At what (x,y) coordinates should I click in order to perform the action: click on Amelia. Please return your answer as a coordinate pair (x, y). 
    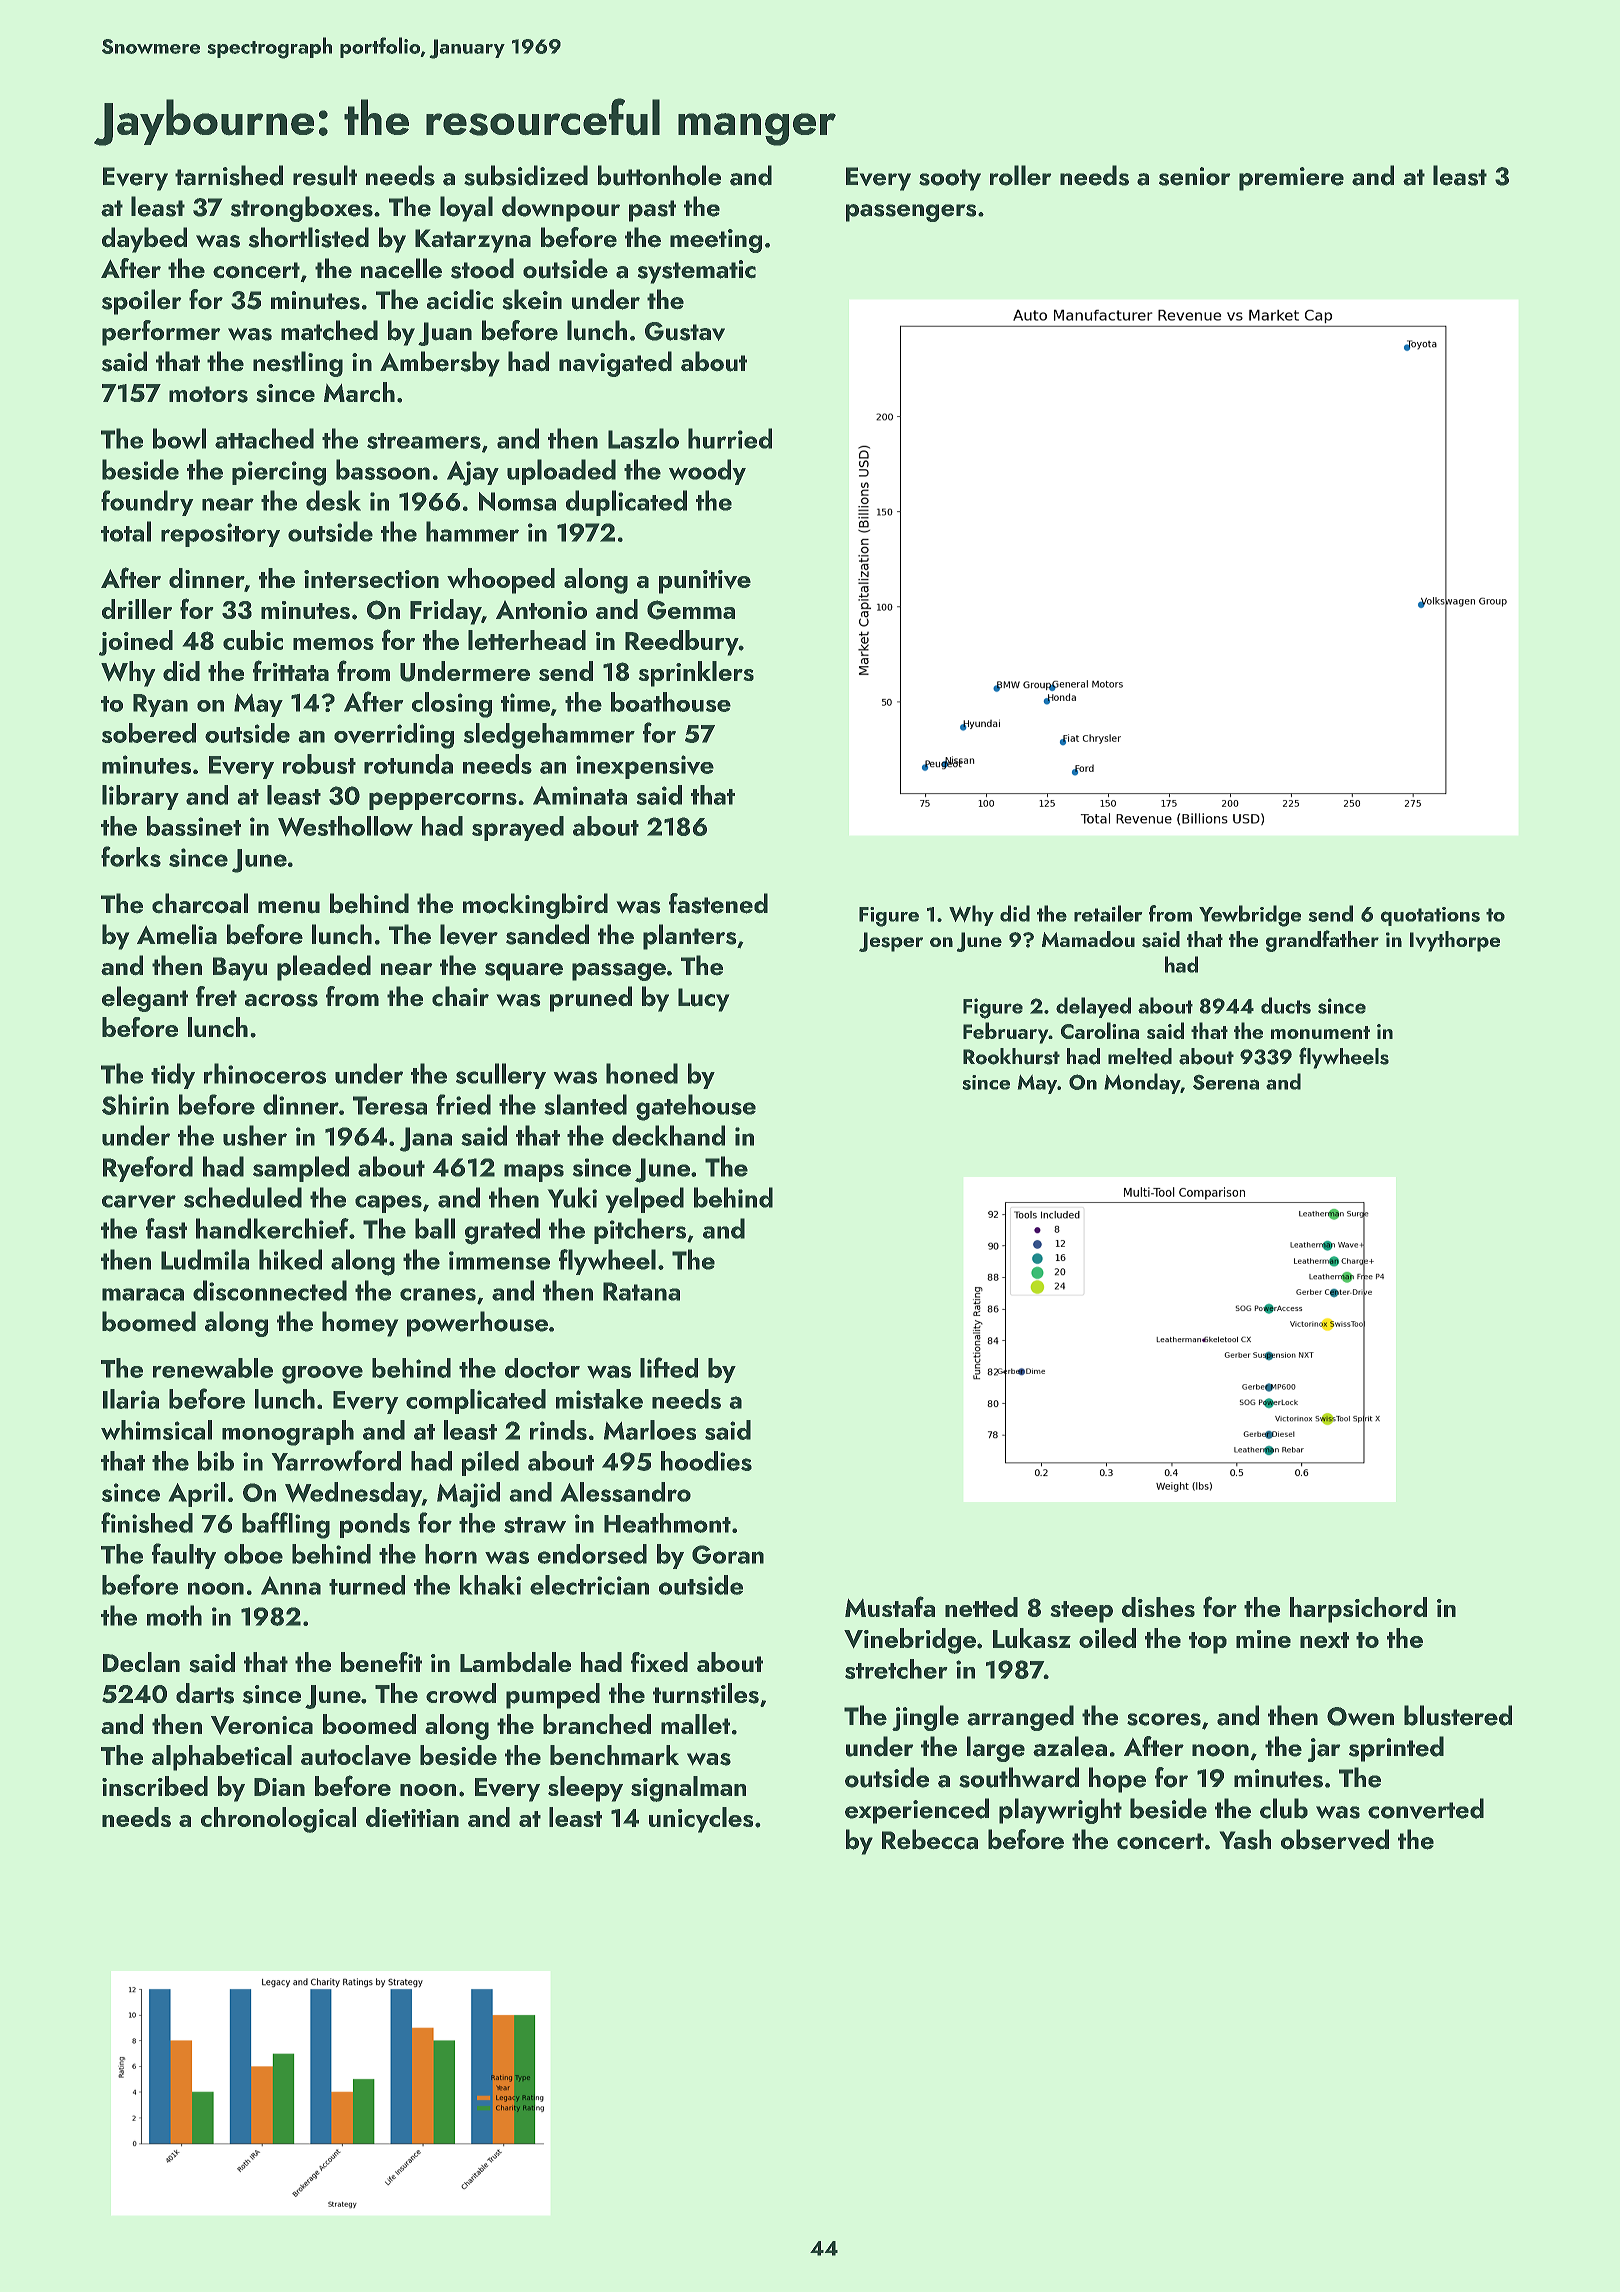
    Looking at the image, I should click on (177, 934).
